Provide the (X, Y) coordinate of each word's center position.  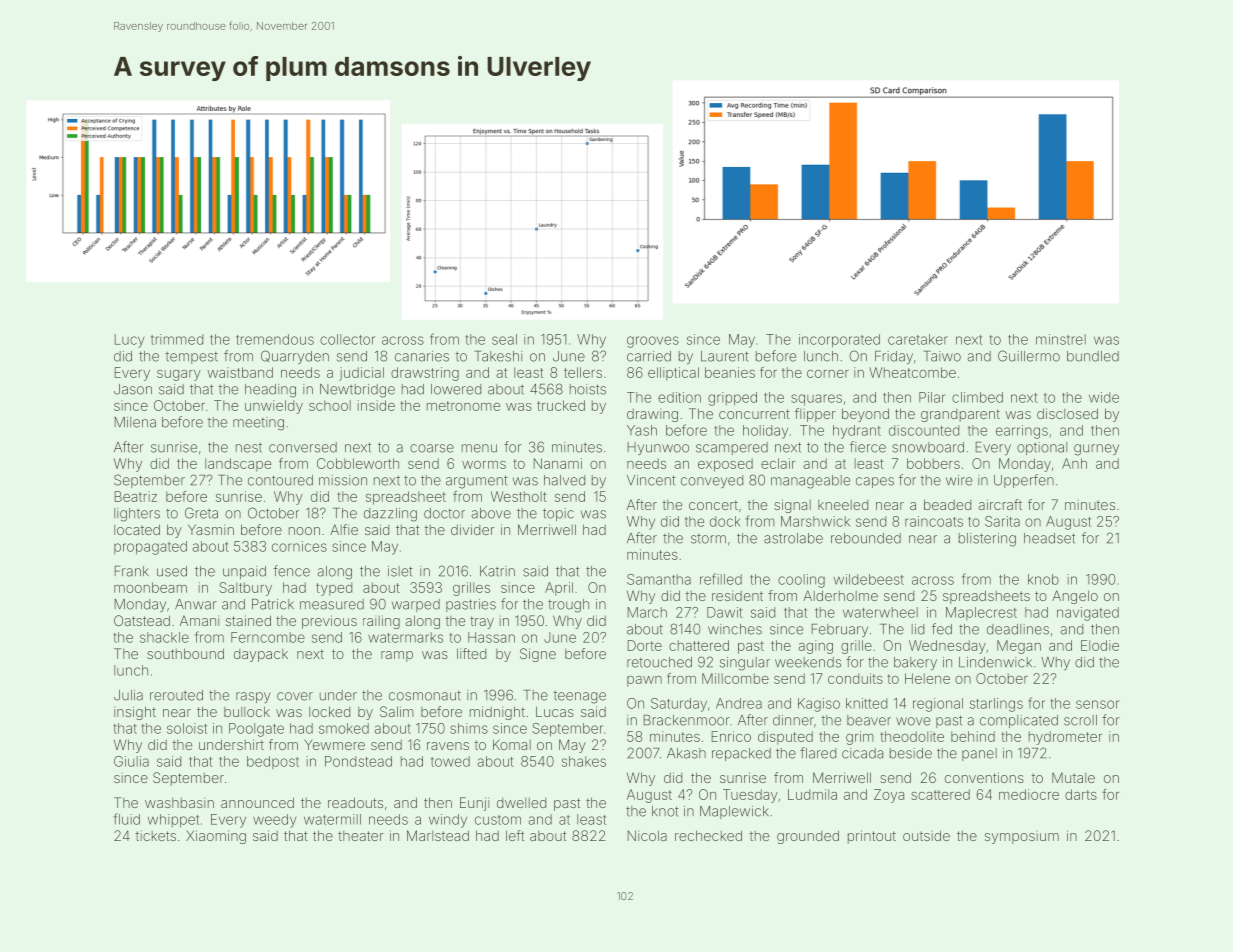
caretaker (918, 339)
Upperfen (1024, 481)
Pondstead (358, 761)
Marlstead (438, 835)
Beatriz (136, 496)
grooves (653, 342)
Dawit (725, 612)
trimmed (177, 339)
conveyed (712, 481)
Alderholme (840, 595)
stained (248, 620)
